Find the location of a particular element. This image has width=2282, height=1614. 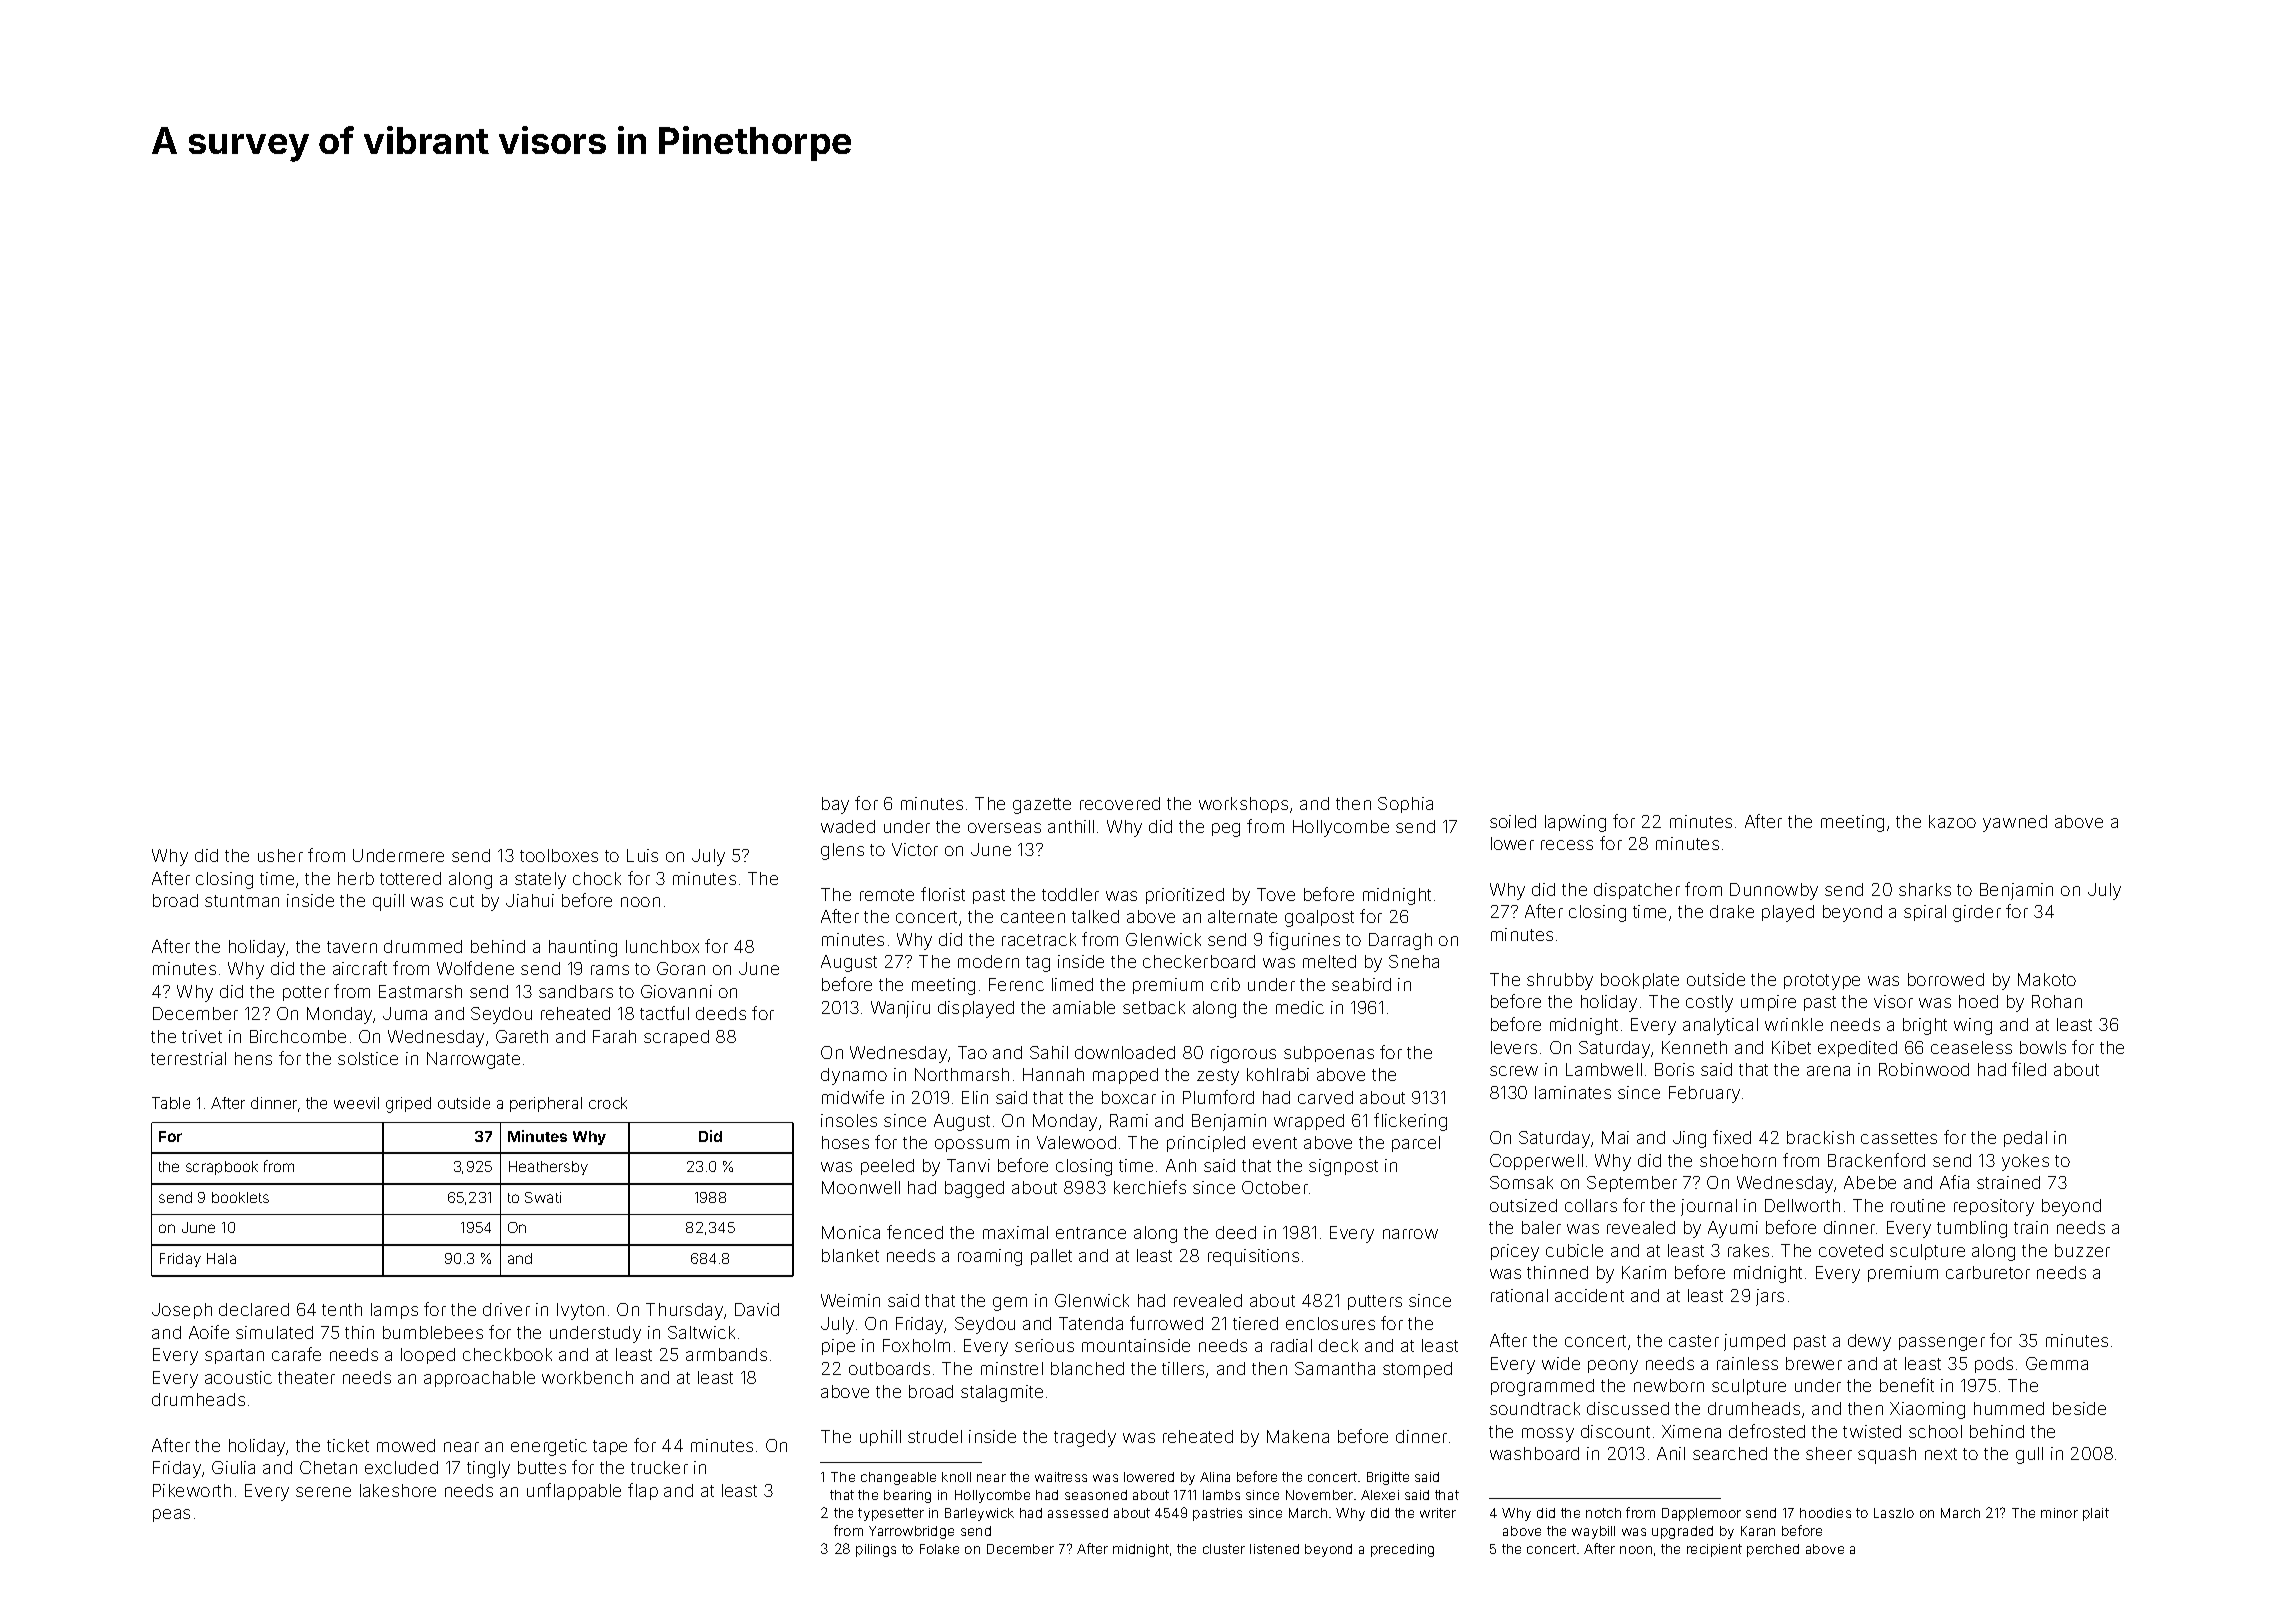

kazoo is located at coordinates (1952, 821).
